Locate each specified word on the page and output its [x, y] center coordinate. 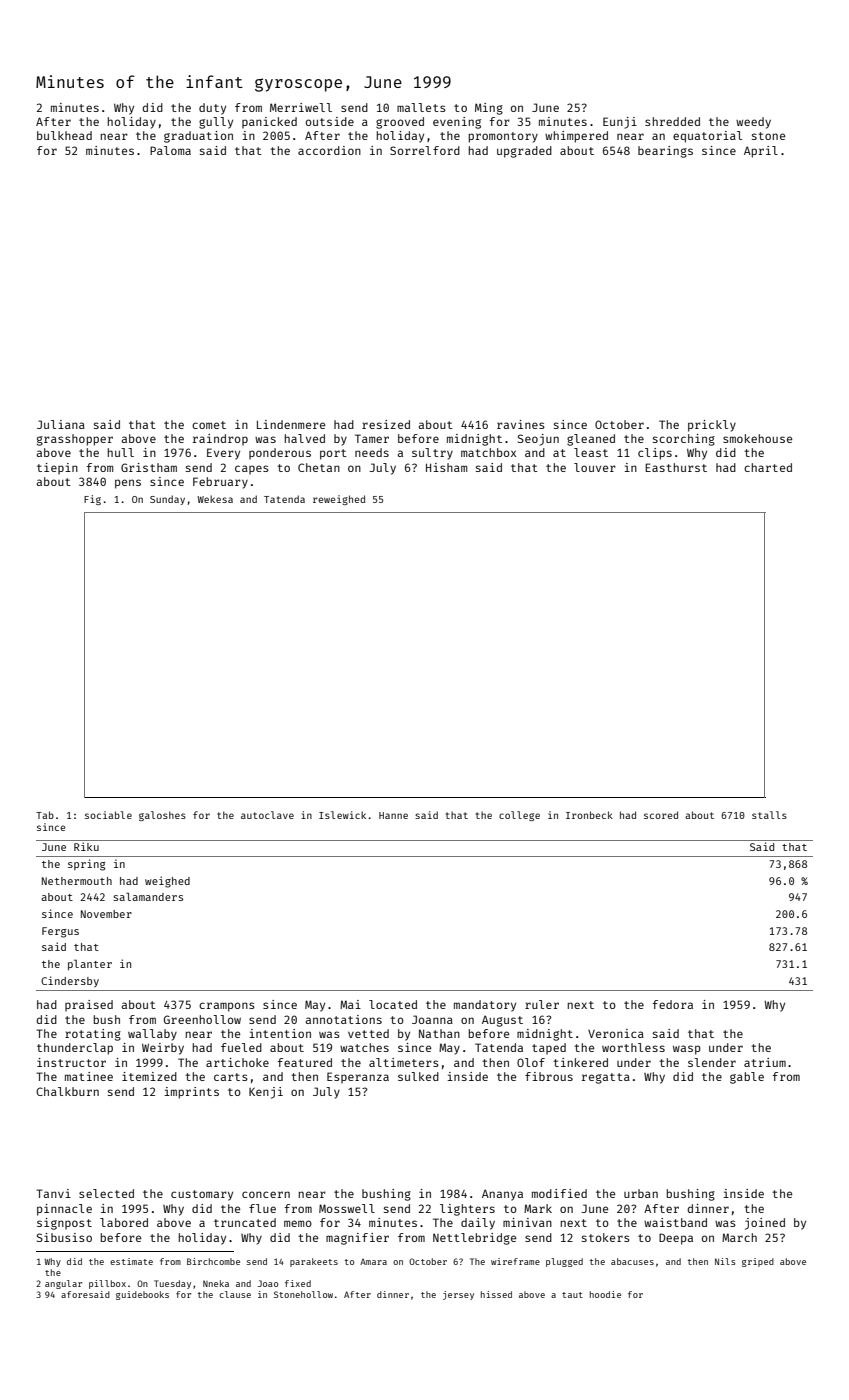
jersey [458, 1295]
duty [212, 109]
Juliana [61, 424]
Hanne [393, 815]
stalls [769, 815]
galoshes [162, 816]
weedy [753, 123]
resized [386, 424]
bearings [665, 152]
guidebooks [142, 1295]
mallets [421, 107]
